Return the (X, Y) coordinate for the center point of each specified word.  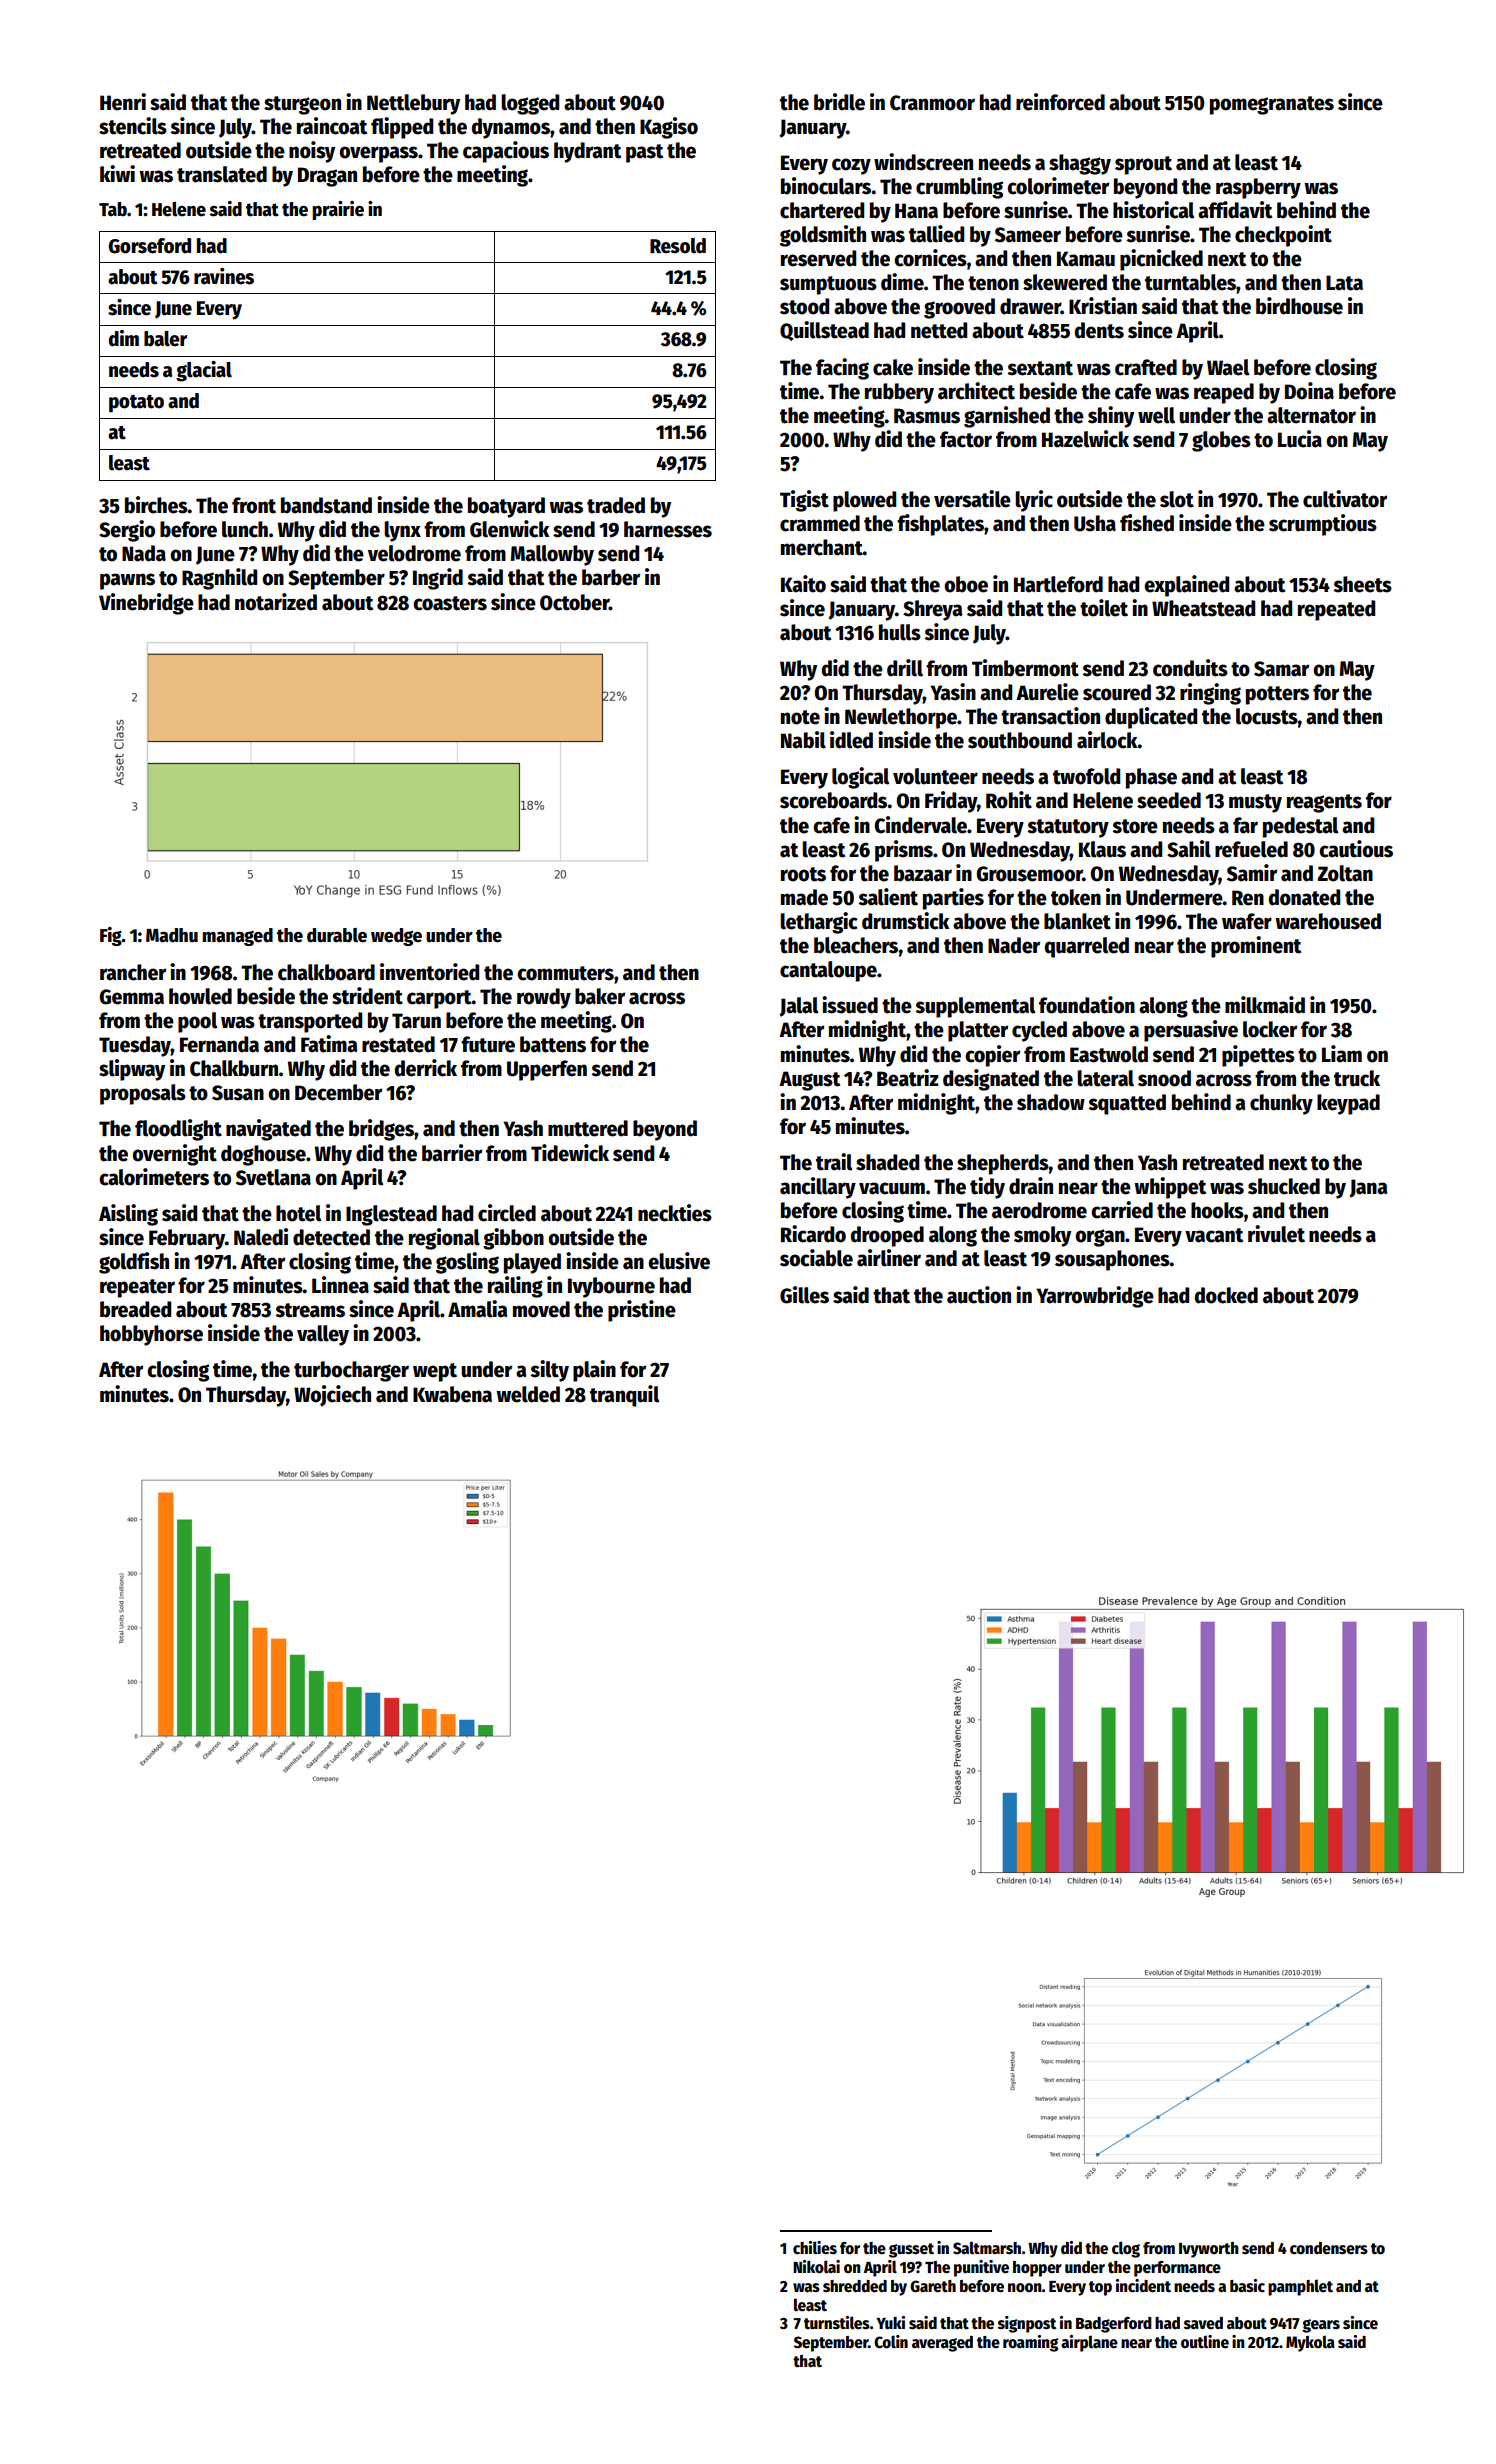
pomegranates (1272, 105)
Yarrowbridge (1095, 1297)
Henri (123, 102)
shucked (1284, 1186)
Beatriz (908, 1078)
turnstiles (837, 2323)
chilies (815, 2248)
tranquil (624, 1396)
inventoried (429, 972)
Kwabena (452, 1394)
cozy (851, 166)
